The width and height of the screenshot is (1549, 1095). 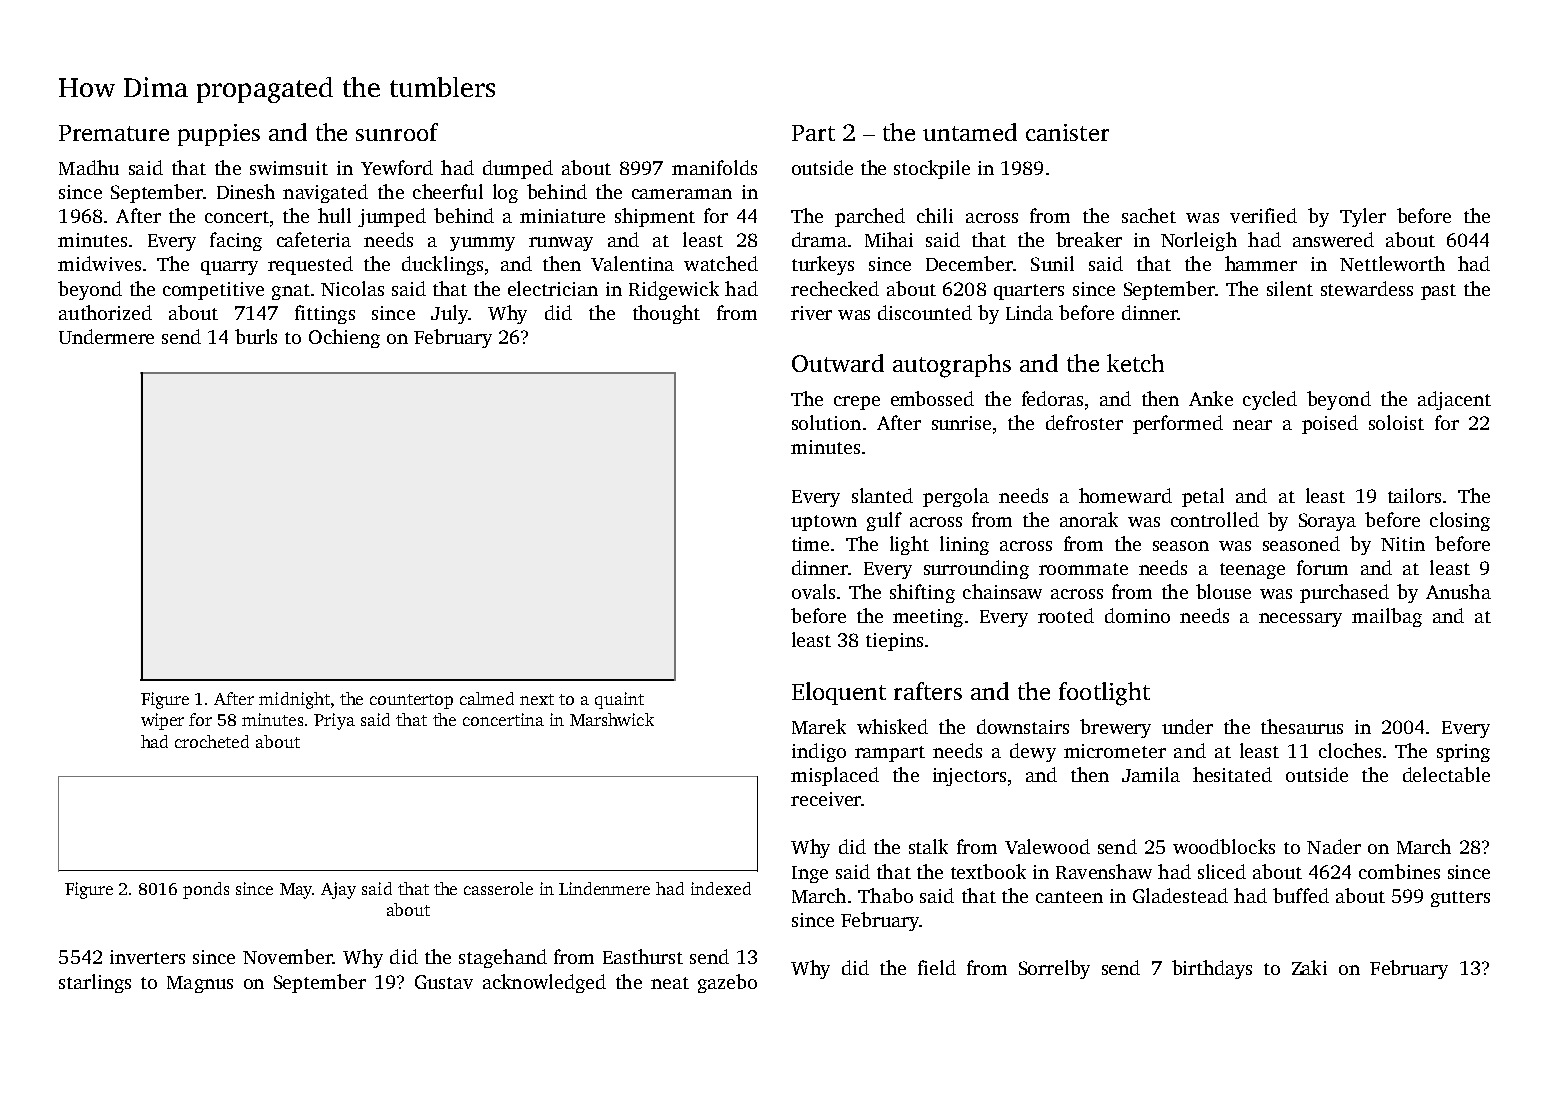 I want to click on burls, so click(x=256, y=336).
